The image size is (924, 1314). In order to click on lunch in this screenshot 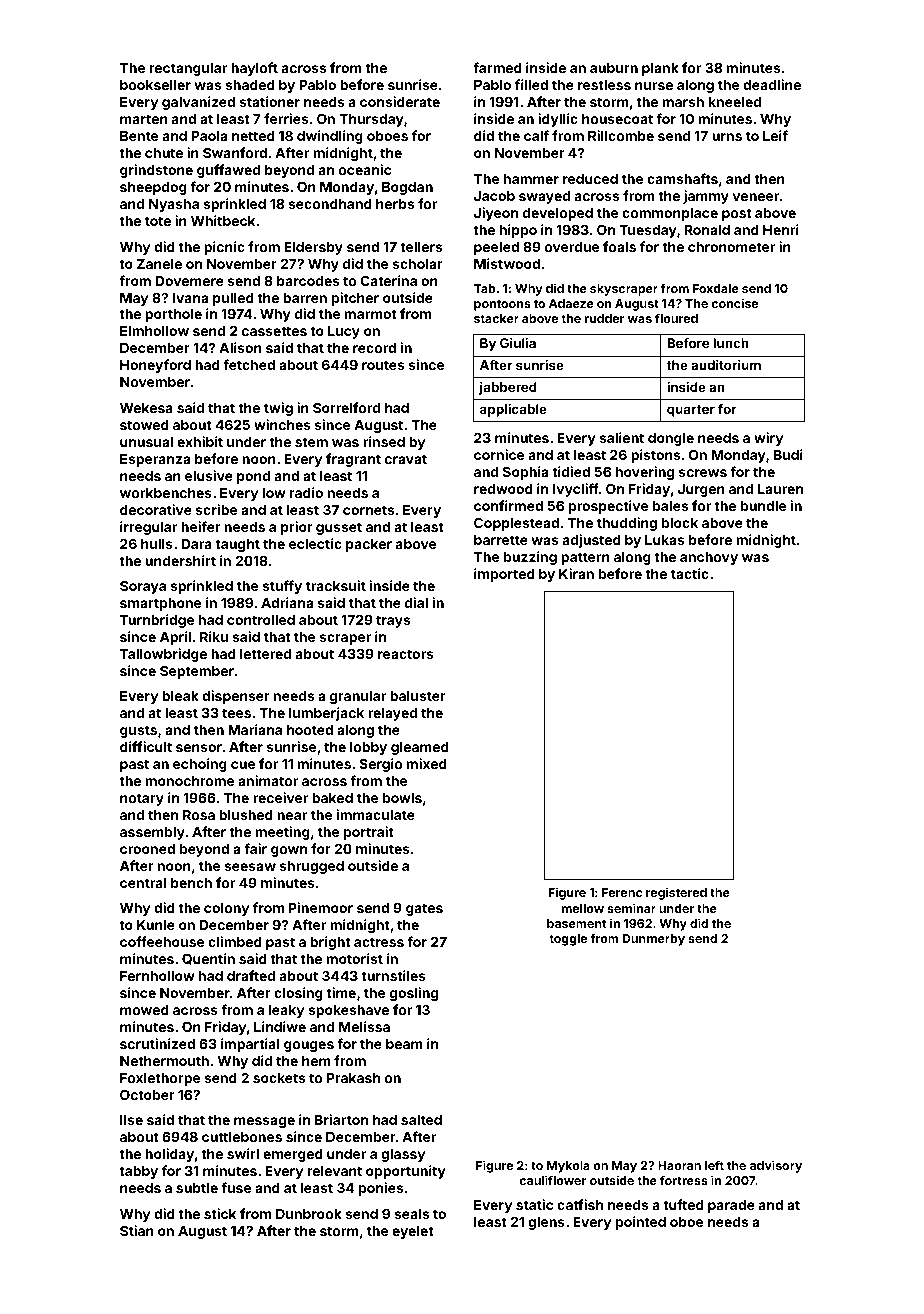, I will do `click(730, 343)`.
